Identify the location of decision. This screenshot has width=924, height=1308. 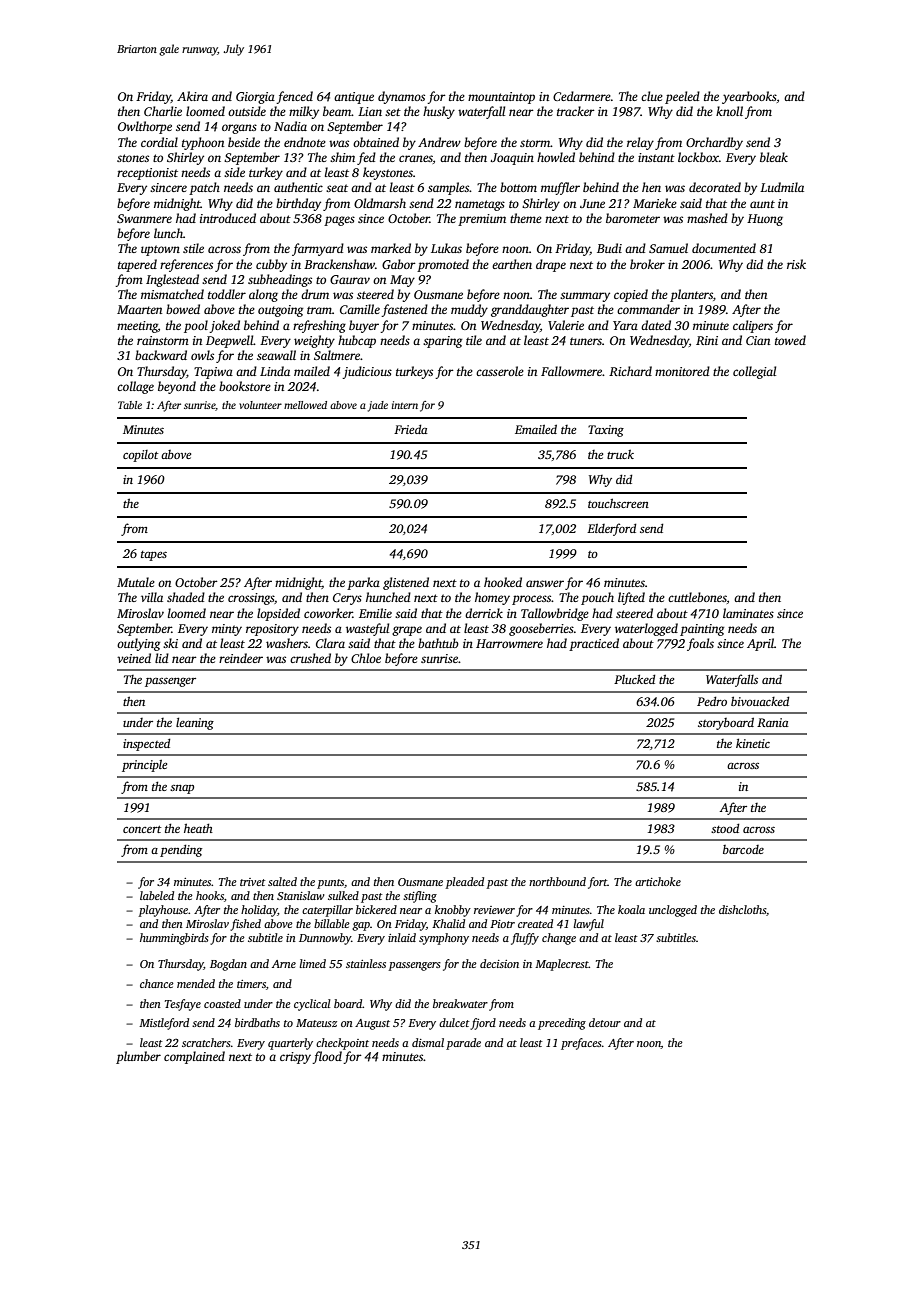
(499, 963).
